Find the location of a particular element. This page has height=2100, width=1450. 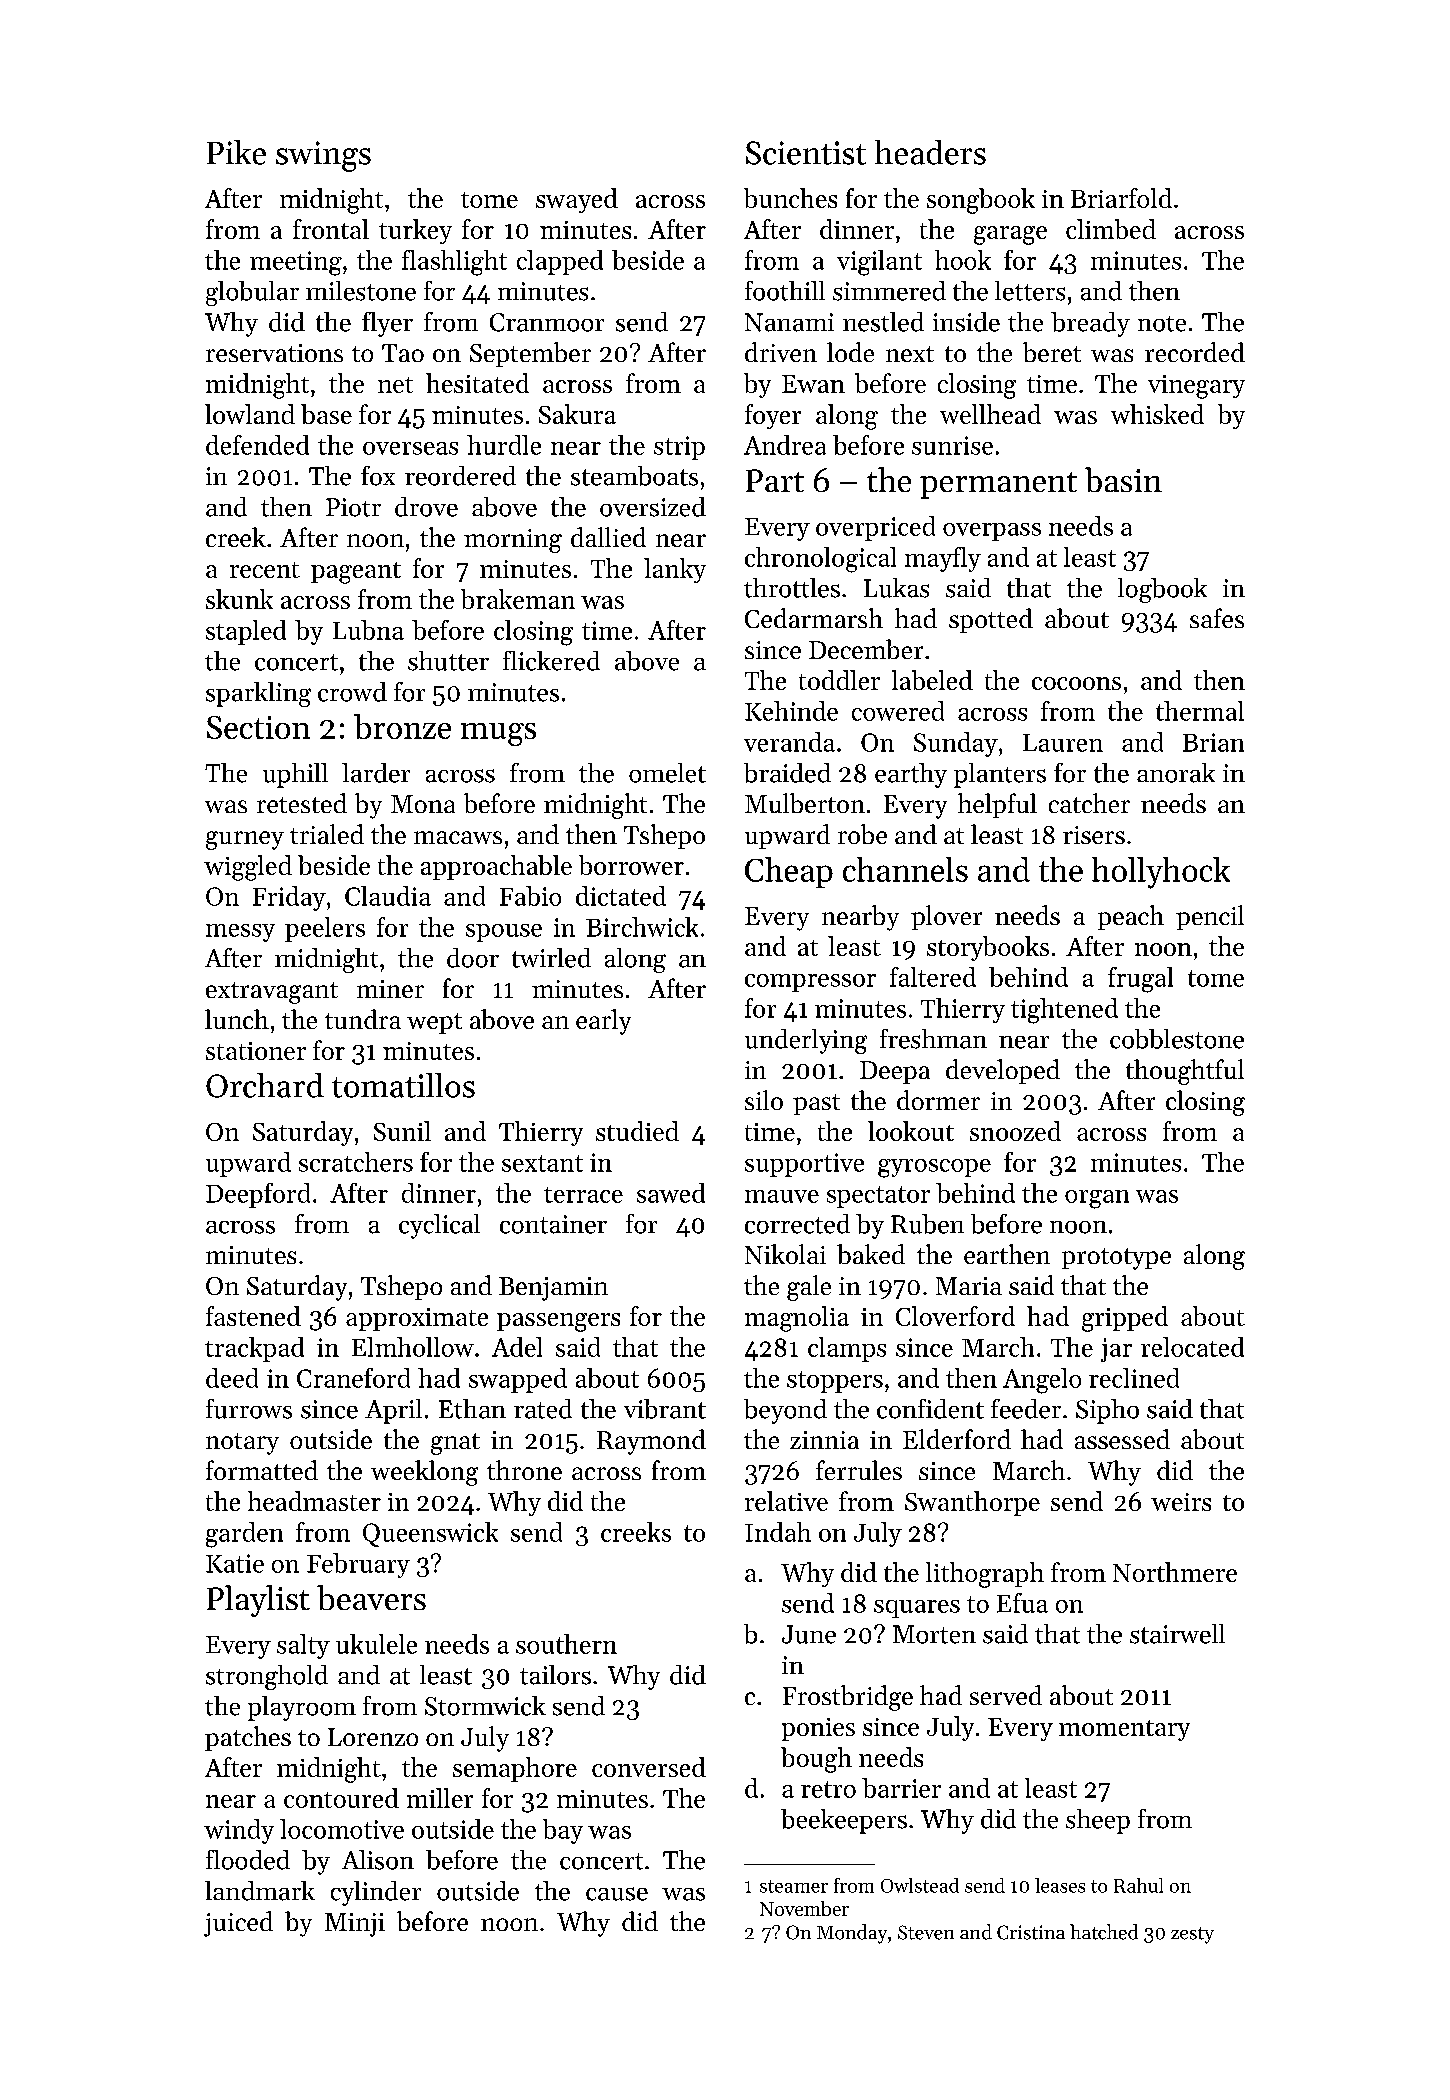

cowered is located at coordinates (898, 711).
